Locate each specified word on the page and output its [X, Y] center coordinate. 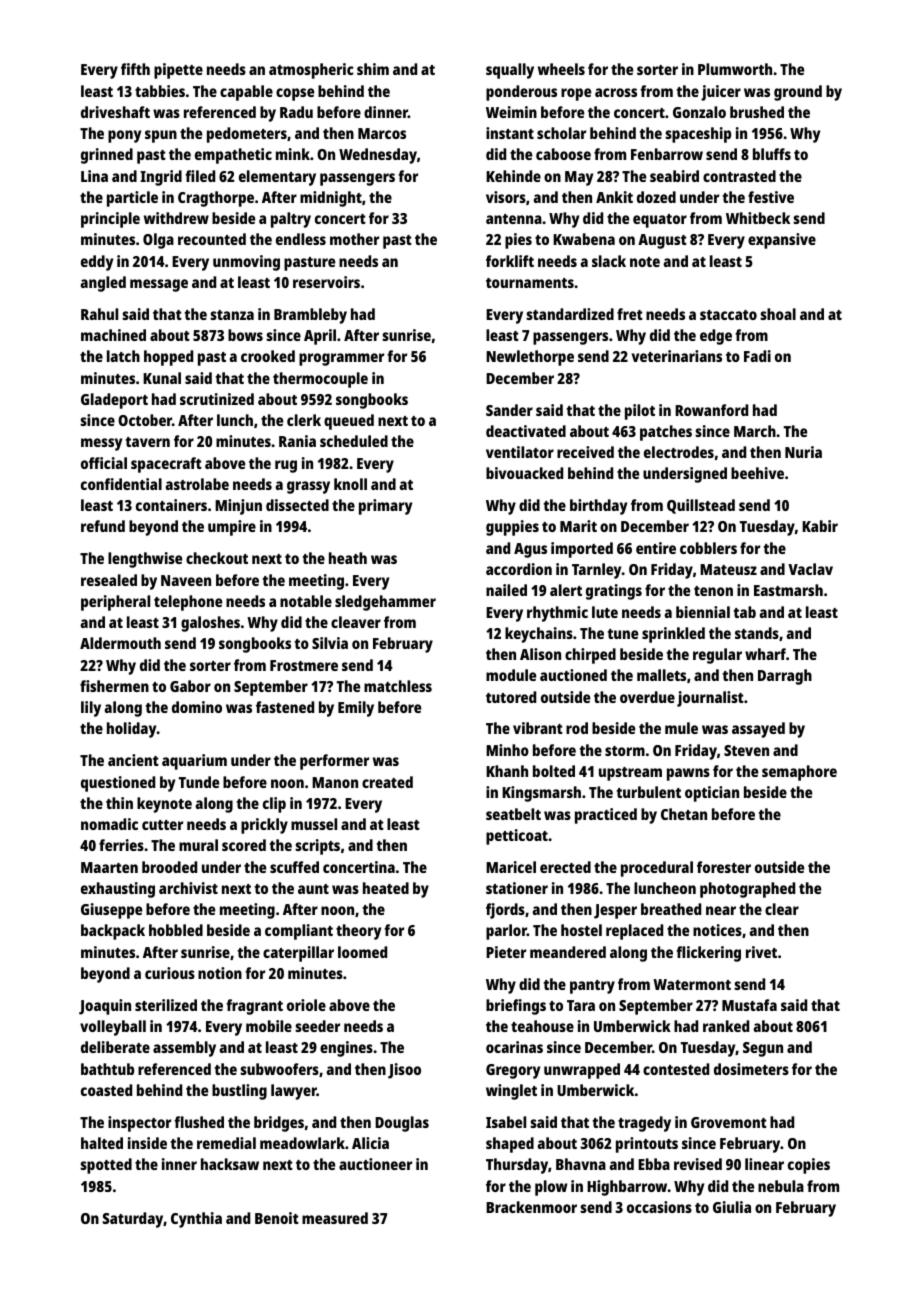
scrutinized [217, 399]
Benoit [277, 1218]
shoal [778, 314]
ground [798, 93]
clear [782, 909]
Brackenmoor [531, 1207]
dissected [297, 505]
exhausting [118, 890]
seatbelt [513, 814]
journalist [710, 699]
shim [373, 69]
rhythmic [557, 614]
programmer [341, 359]
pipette [178, 71]
